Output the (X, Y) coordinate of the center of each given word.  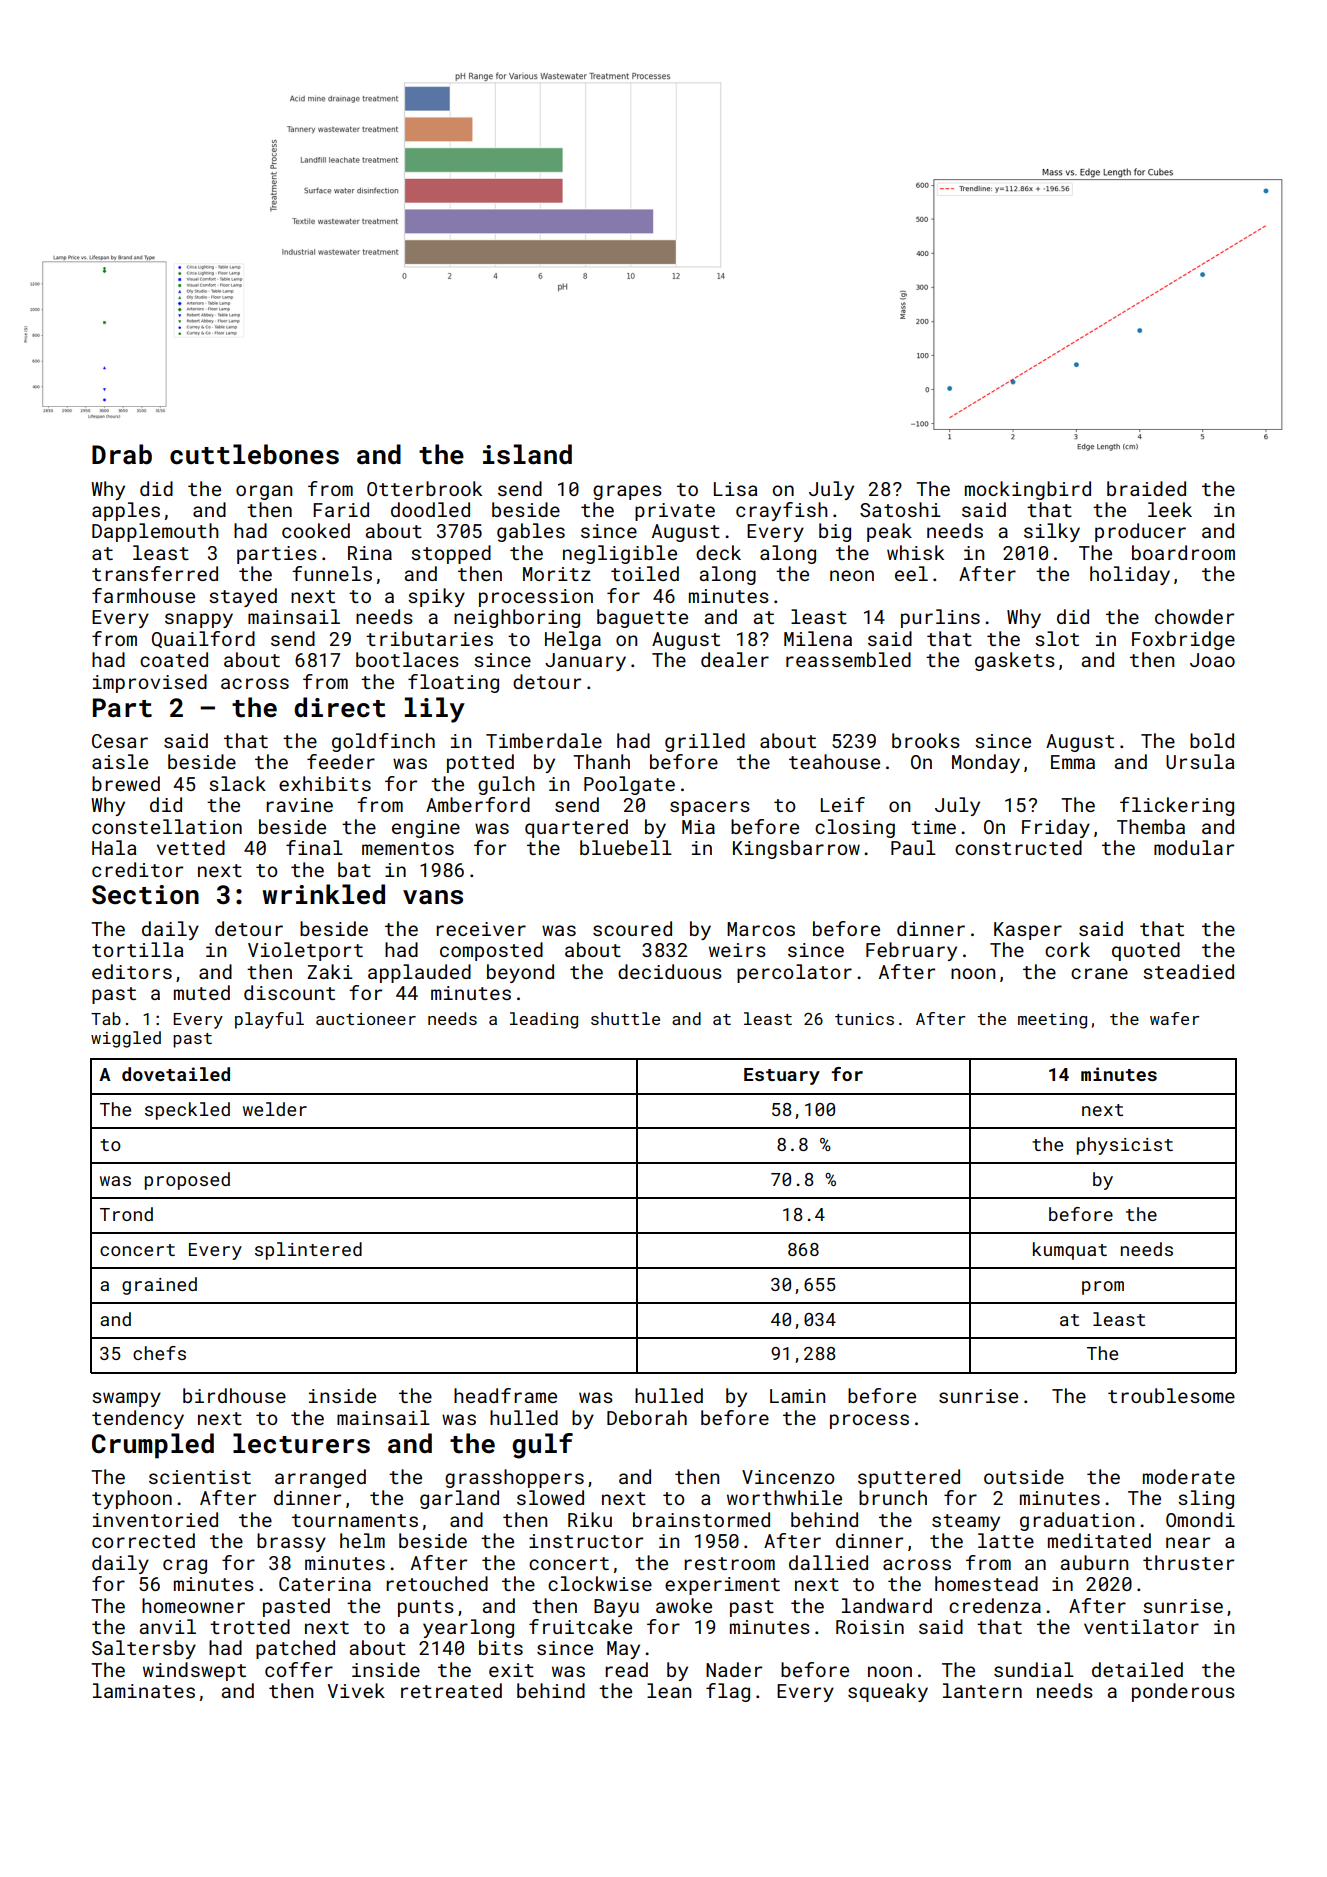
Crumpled (153, 1446)
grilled (705, 742)
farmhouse (143, 595)
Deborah (647, 1417)
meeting (1052, 1021)
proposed (187, 1181)
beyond (520, 973)
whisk (915, 552)
